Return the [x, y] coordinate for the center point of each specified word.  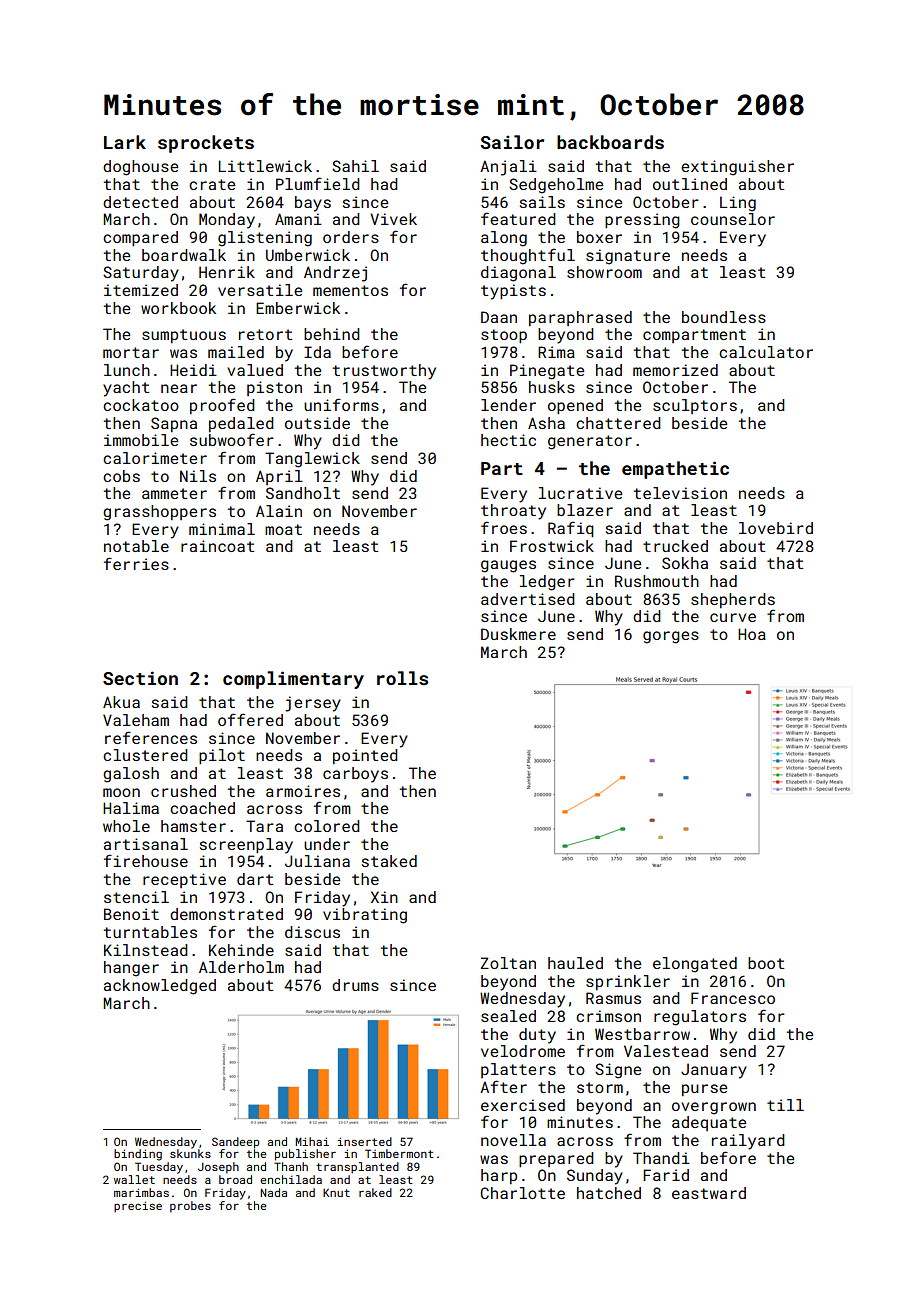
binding [138, 1155]
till [785, 1105]
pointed [365, 756]
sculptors [695, 406]
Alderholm [241, 967]
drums [355, 985]
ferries [136, 563]
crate [212, 184]
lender [508, 405]
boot [766, 963]
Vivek [393, 219]
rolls [402, 678]
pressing [642, 221]
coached [202, 808]
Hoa [752, 634]
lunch [127, 370]
